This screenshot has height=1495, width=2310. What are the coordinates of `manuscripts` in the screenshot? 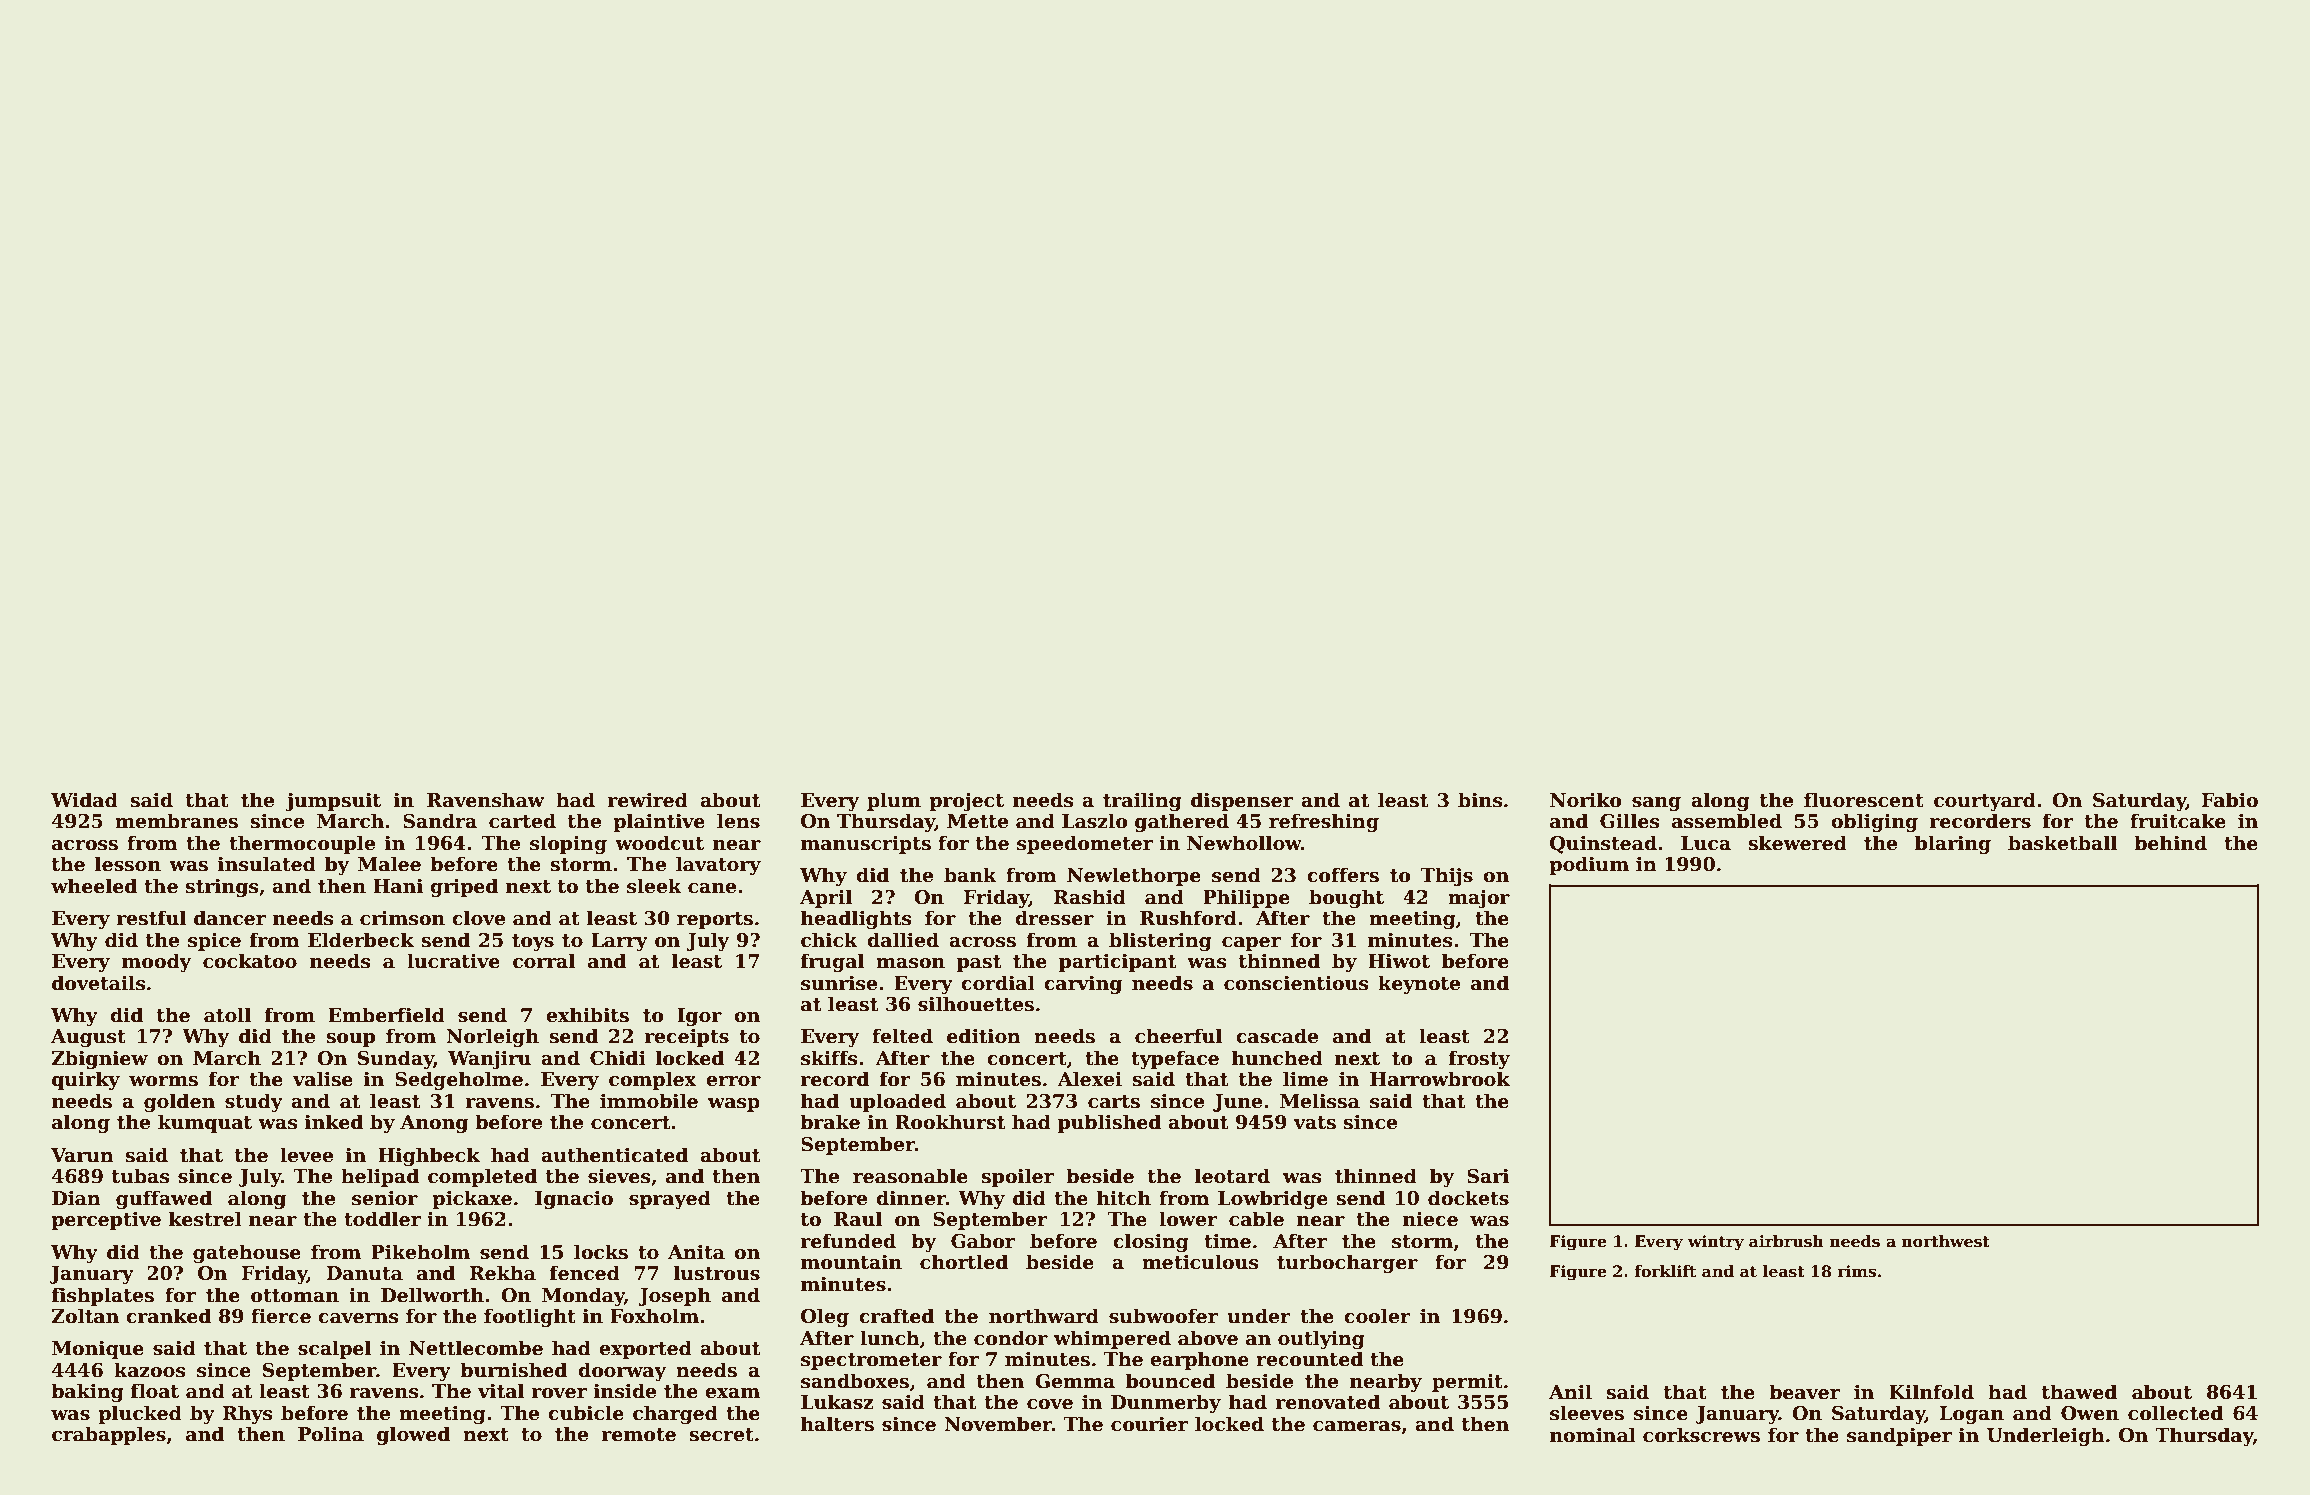 It's located at (866, 845).
